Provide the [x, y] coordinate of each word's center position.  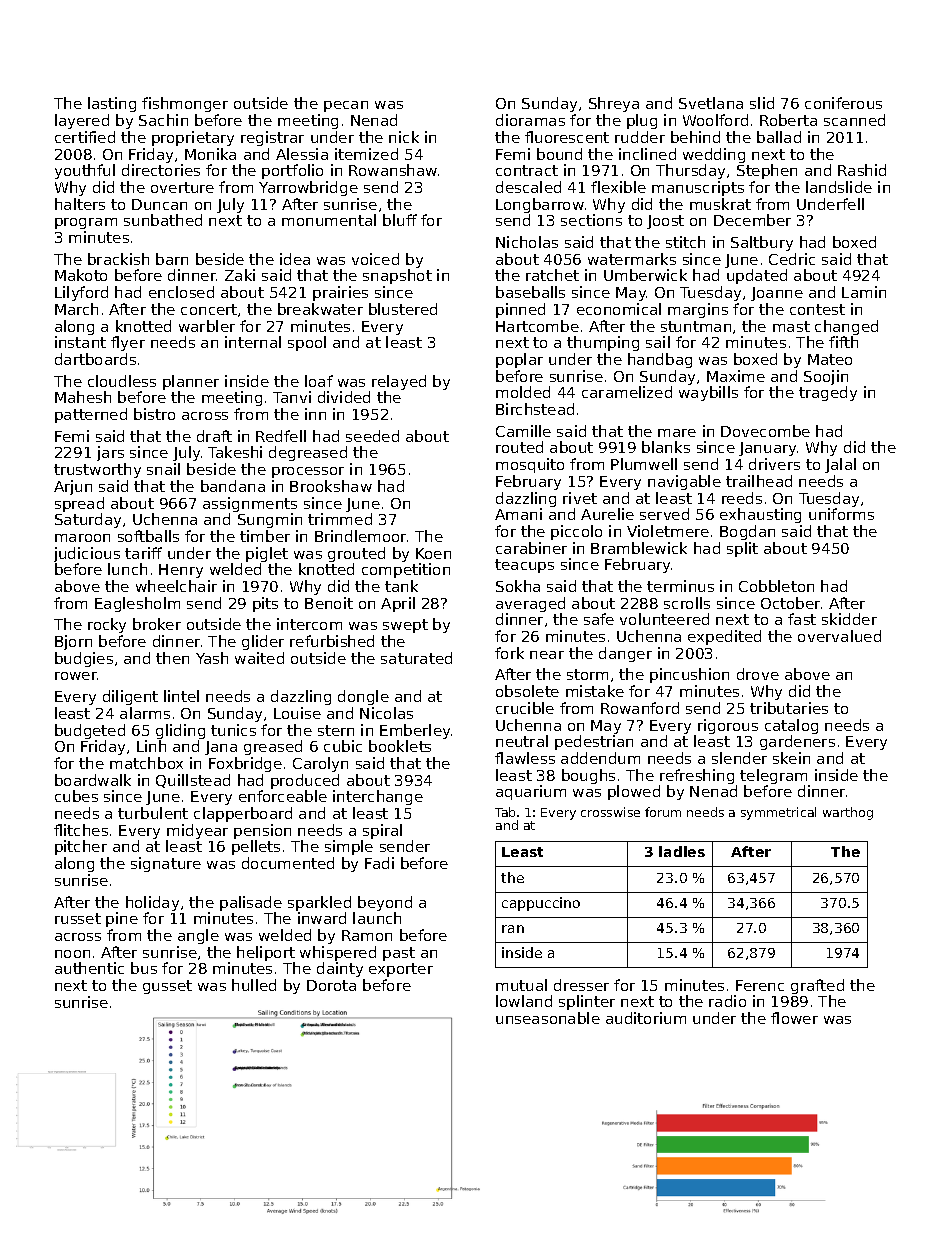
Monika [210, 154]
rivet [580, 498]
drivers [774, 464]
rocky [107, 625]
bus [144, 968]
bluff [400, 220]
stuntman [696, 326]
